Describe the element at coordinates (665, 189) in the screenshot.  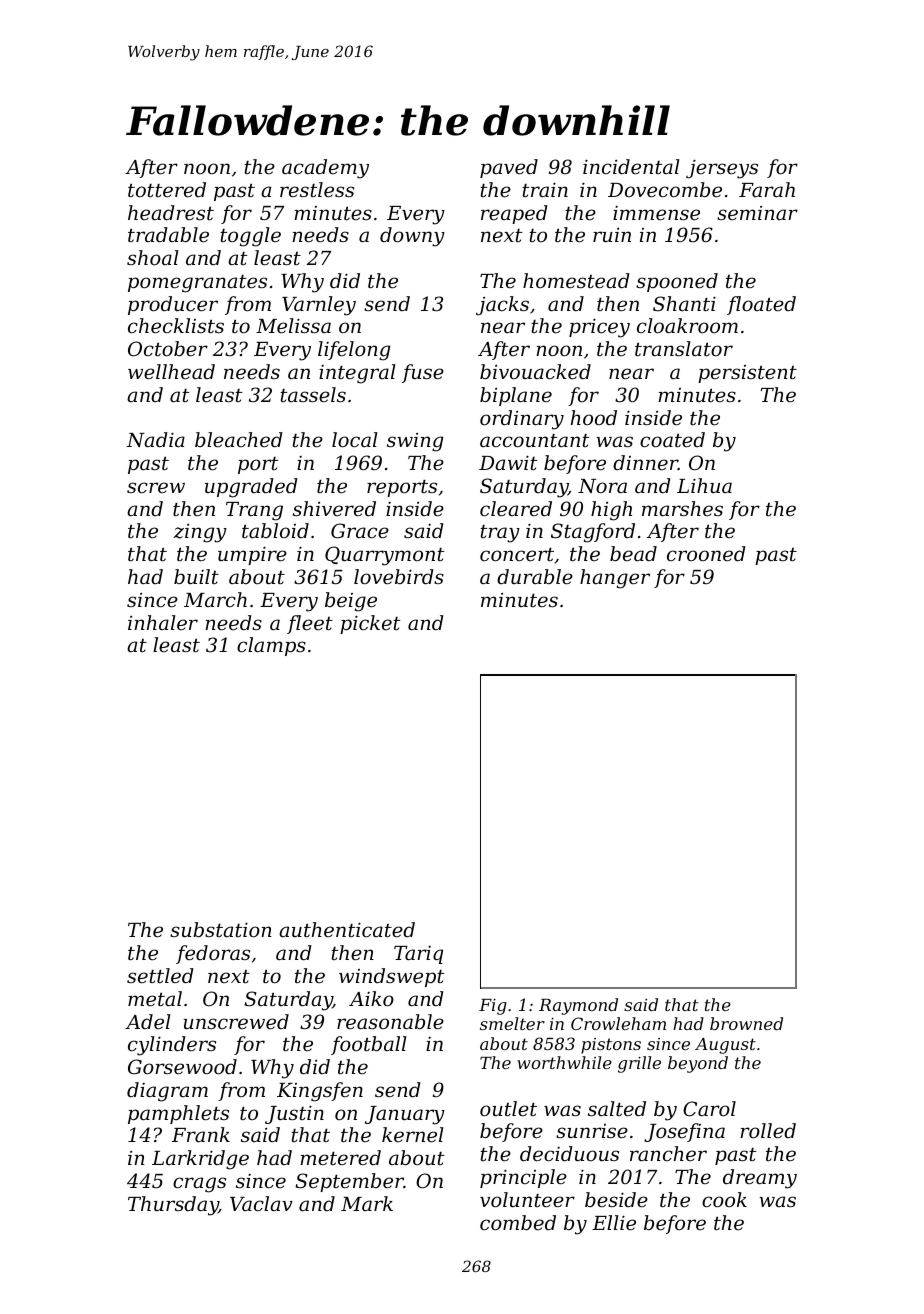
I see `Dovecombe` at that location.
